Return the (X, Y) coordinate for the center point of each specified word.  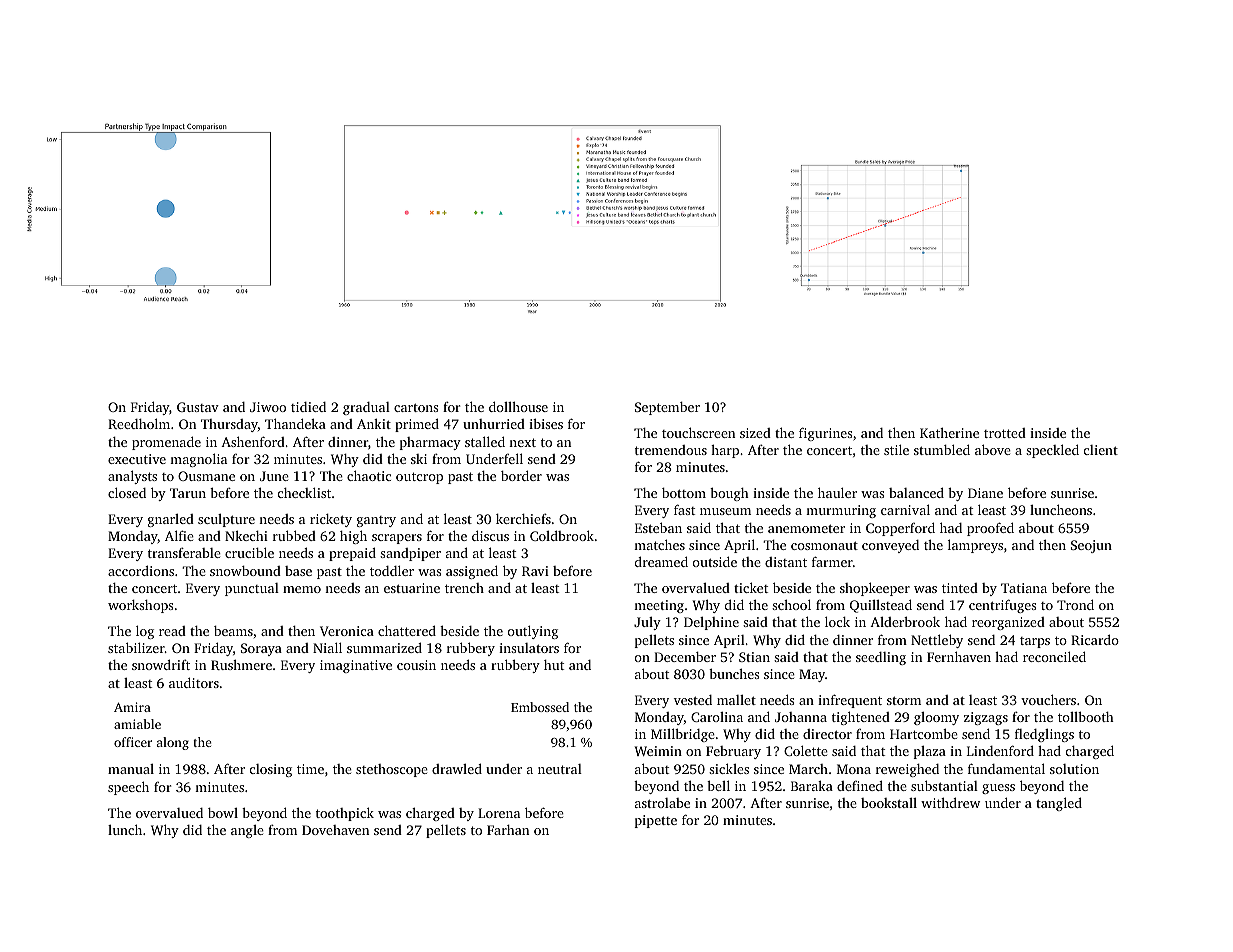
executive (137, 459)
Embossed (540, 707)
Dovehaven (335, 830)
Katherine (949, 433)
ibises (546, 424)
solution (1074, 769)
